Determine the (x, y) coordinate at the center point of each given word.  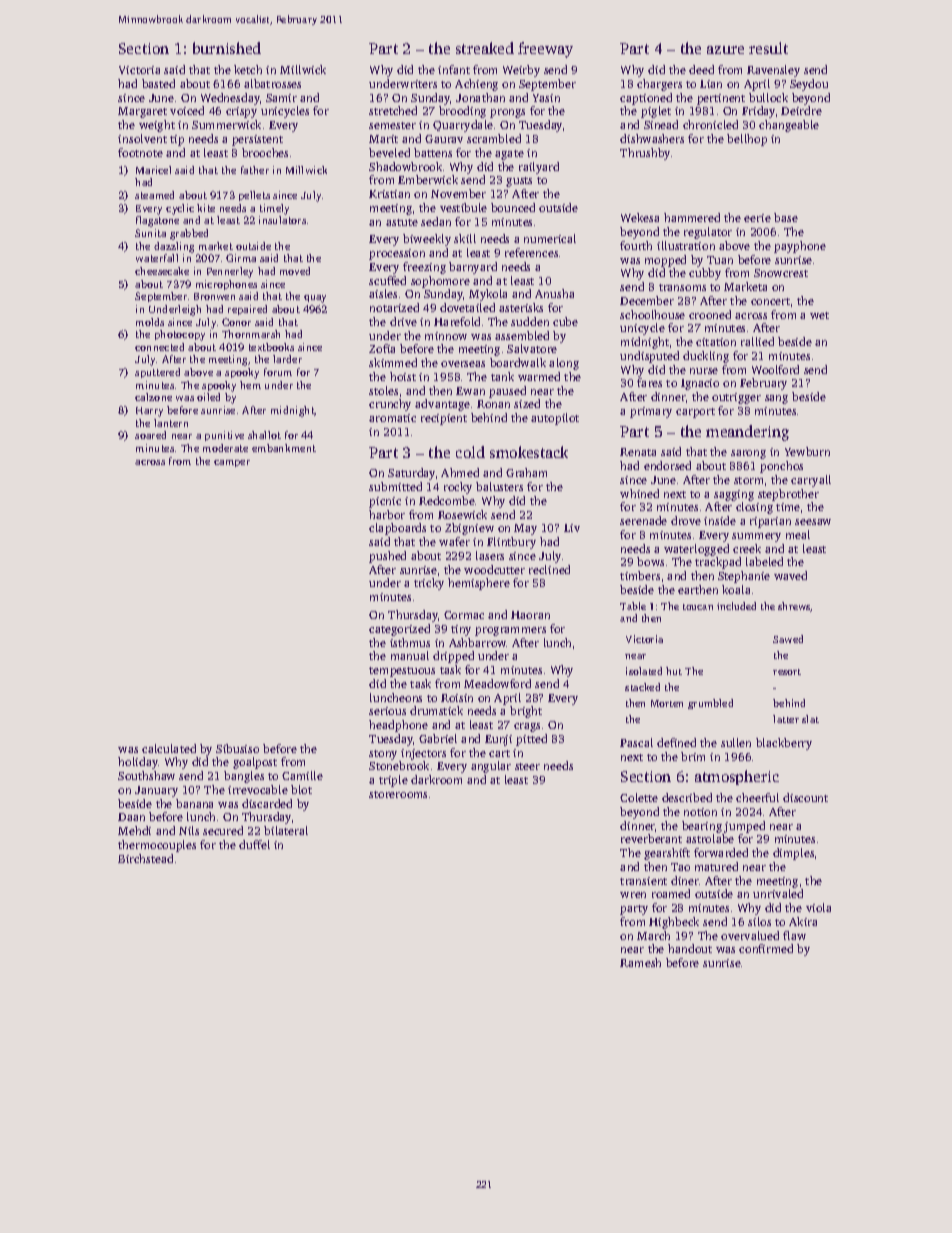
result (768, 48)
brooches (265, 152)
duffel (254, 844)
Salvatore (532, 348)
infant (454, 69)
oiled (208, 397)
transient (643, 881)
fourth (636, 245)
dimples (793, 854)
